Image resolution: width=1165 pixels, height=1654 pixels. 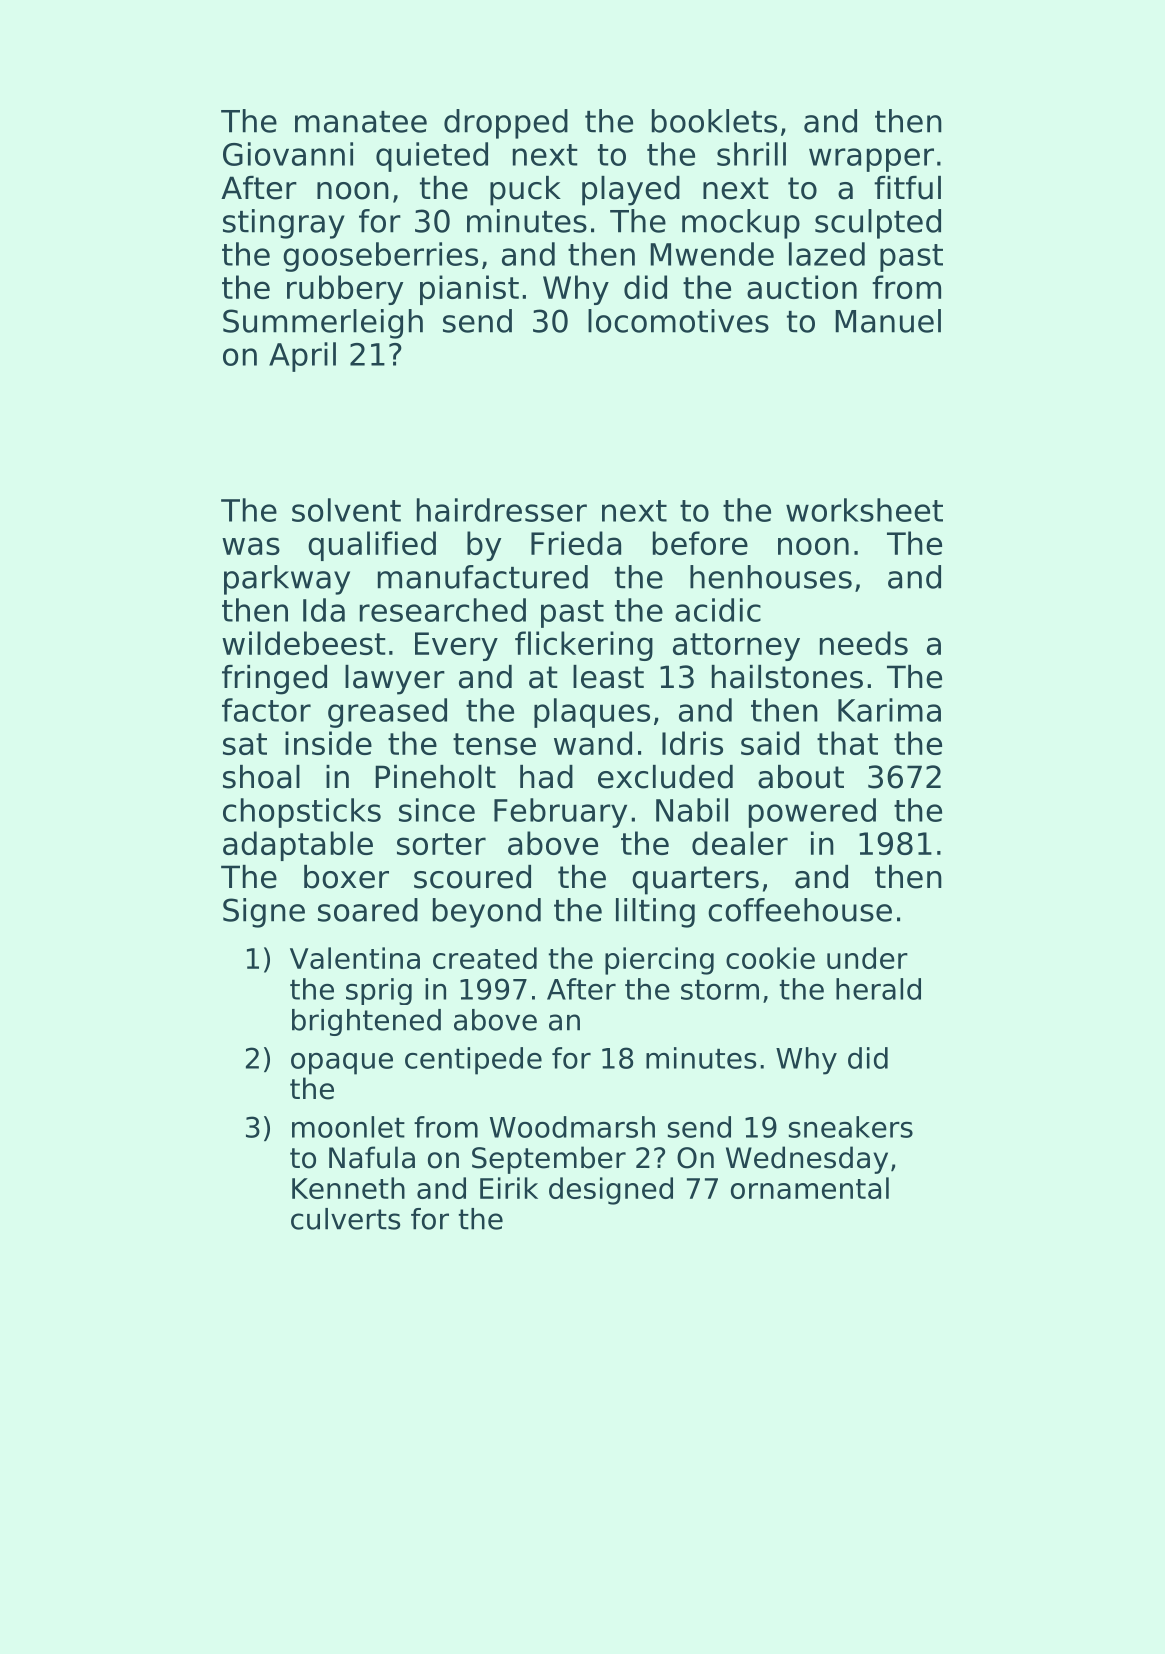 I want to click on before, so click(x=700, y=543).
